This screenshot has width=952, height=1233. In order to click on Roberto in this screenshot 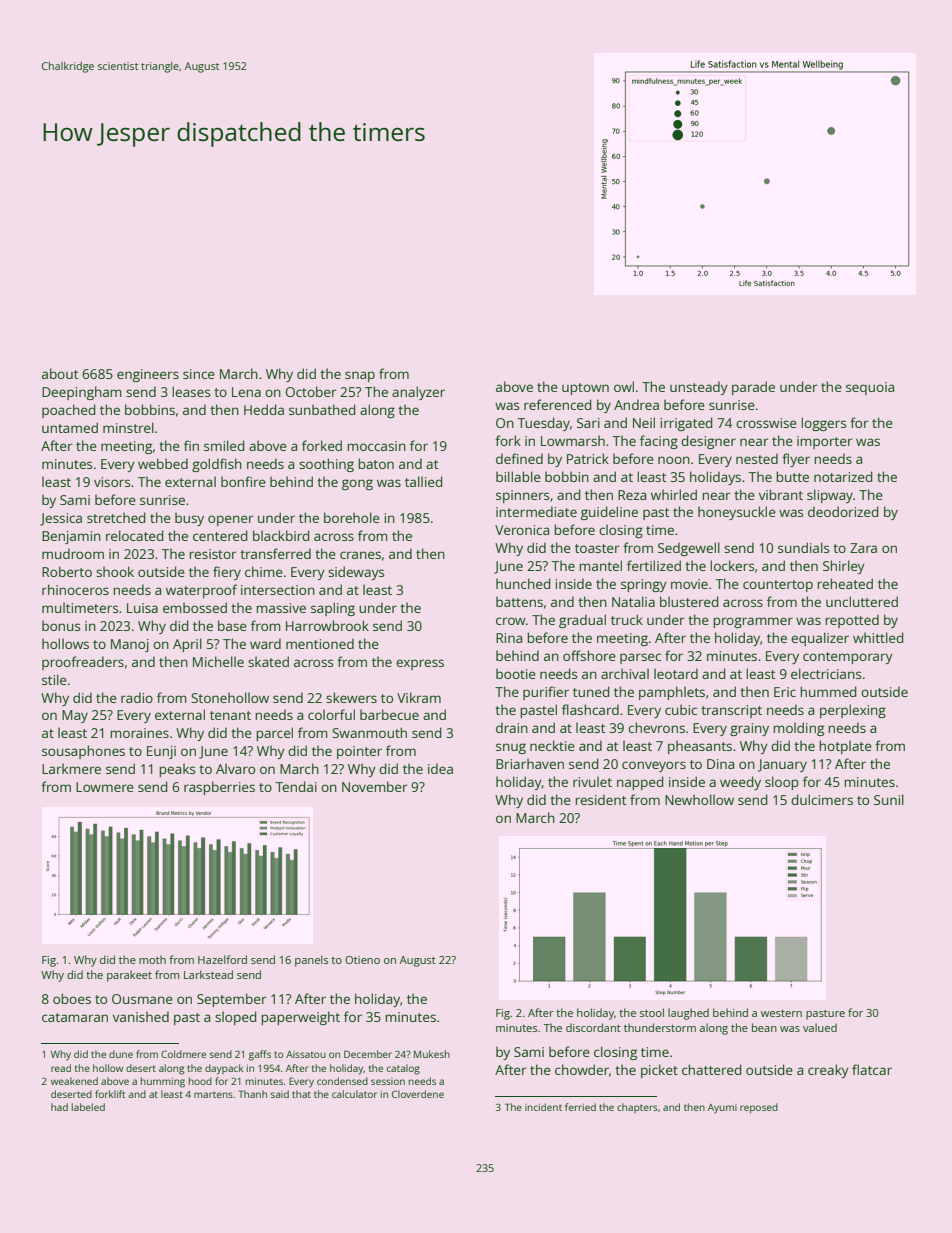, I will do `click(67, 571)`.
